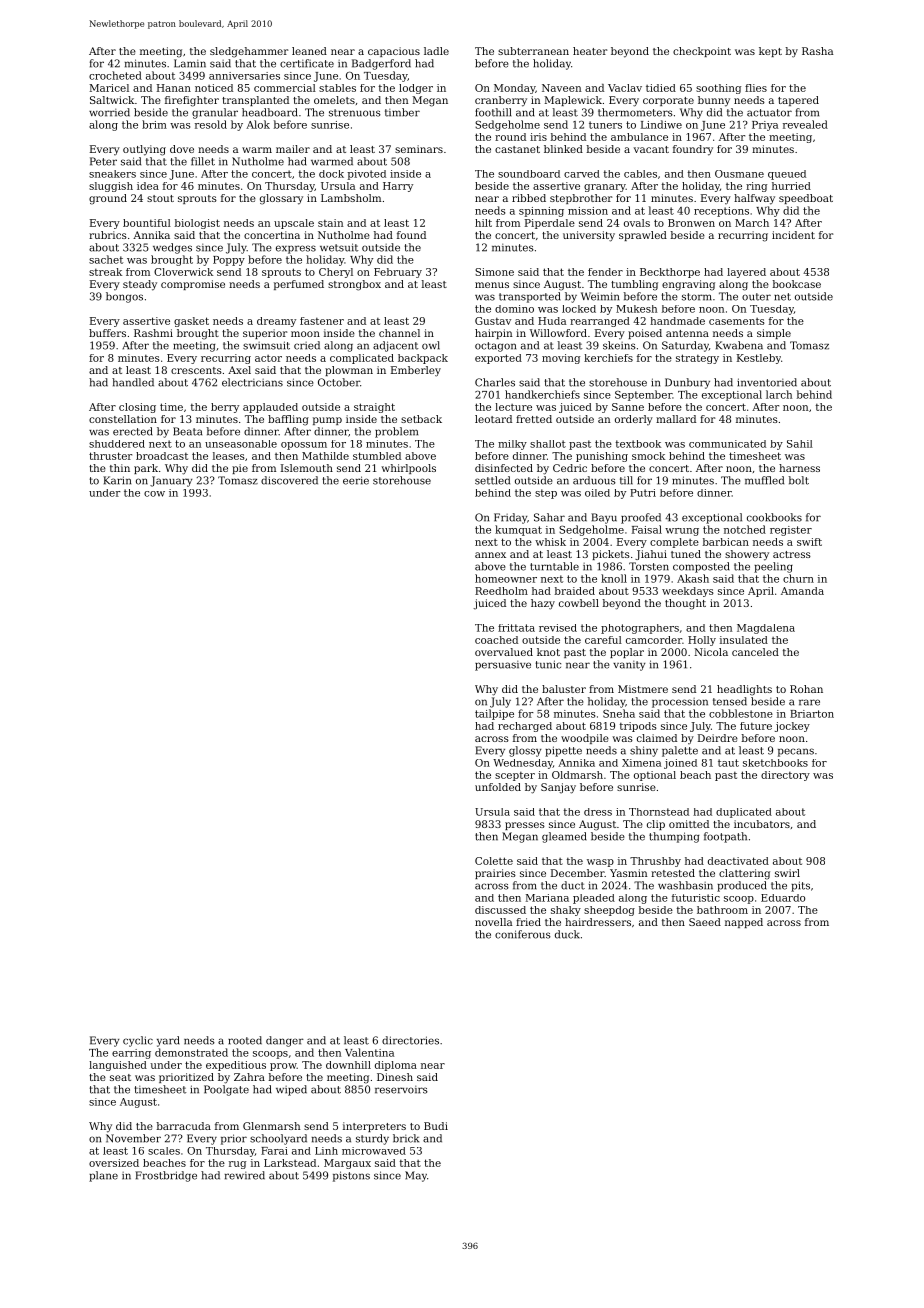 The width and height of the screenshot is (924, 1308). Describe the element at coordinates (774, 334) in the screenshot. I see `simple` at that location.
